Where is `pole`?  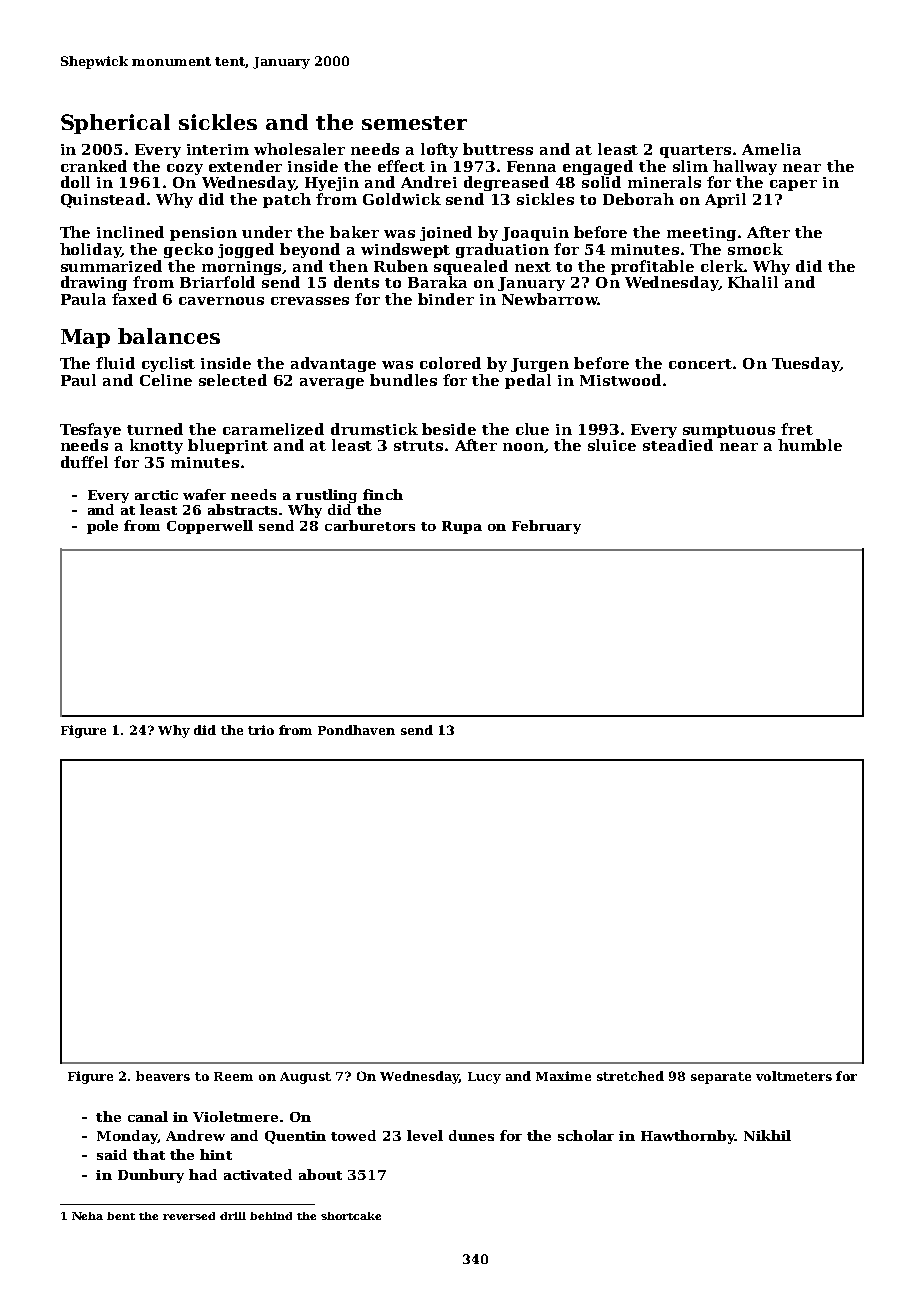 pole is located at coordinates (102, 527).
